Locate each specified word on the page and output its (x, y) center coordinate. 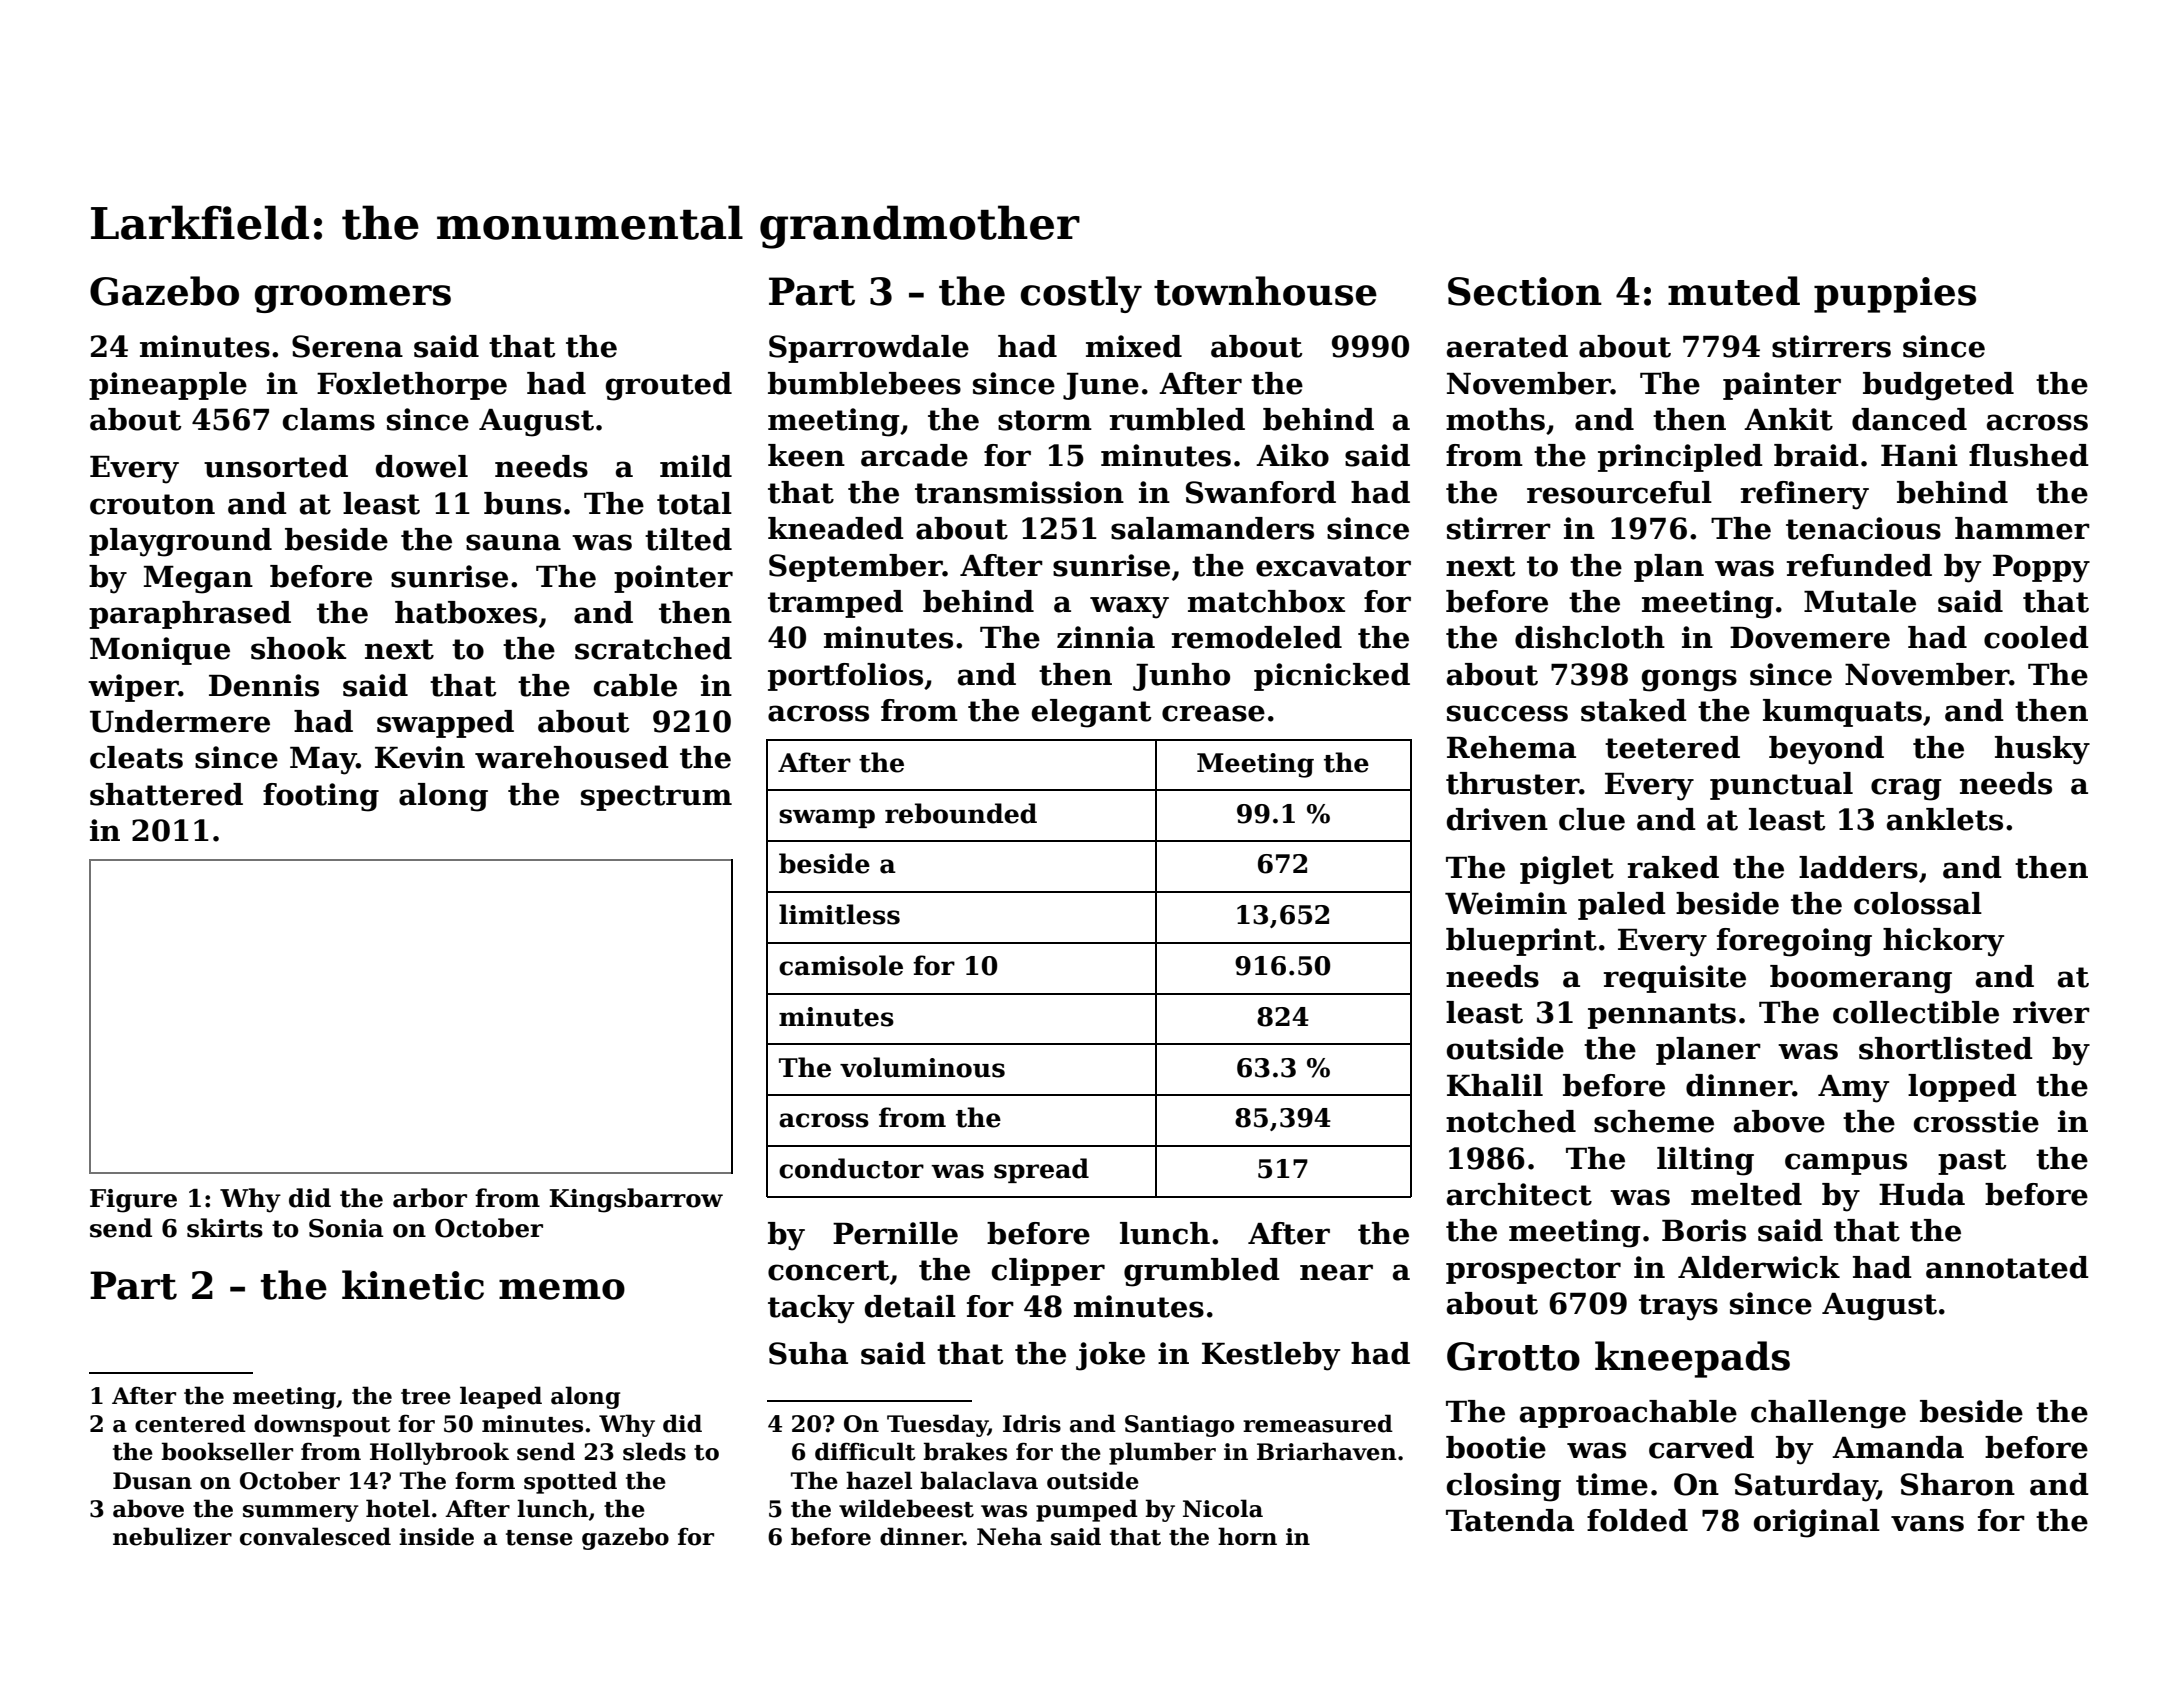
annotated (2007, 1267)
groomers (353, 299)
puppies (1895, 295)
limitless (839, 914)
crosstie (1976, 1121)
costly (1081, 294)
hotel (398, 1508)
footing (321, 797)
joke (1110, 1356)
